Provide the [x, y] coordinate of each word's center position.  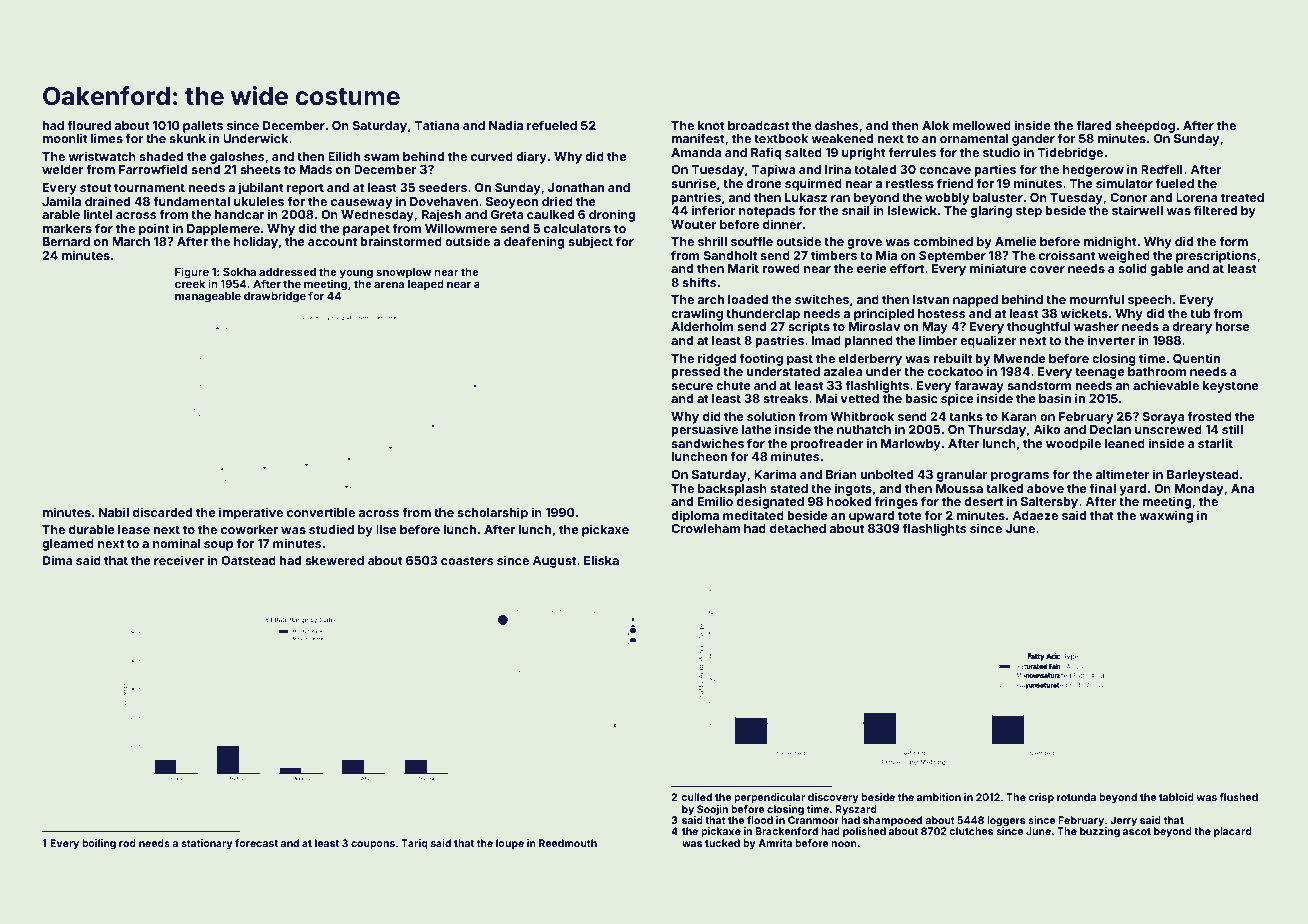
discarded [162, 512]
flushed [1239, 797]
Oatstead [248, 560]
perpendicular [769, 798]
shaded [161, 156]
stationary [207, 844]
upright [864, 153]
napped [975, 301]
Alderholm [702, 326]
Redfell [1162, 169]
